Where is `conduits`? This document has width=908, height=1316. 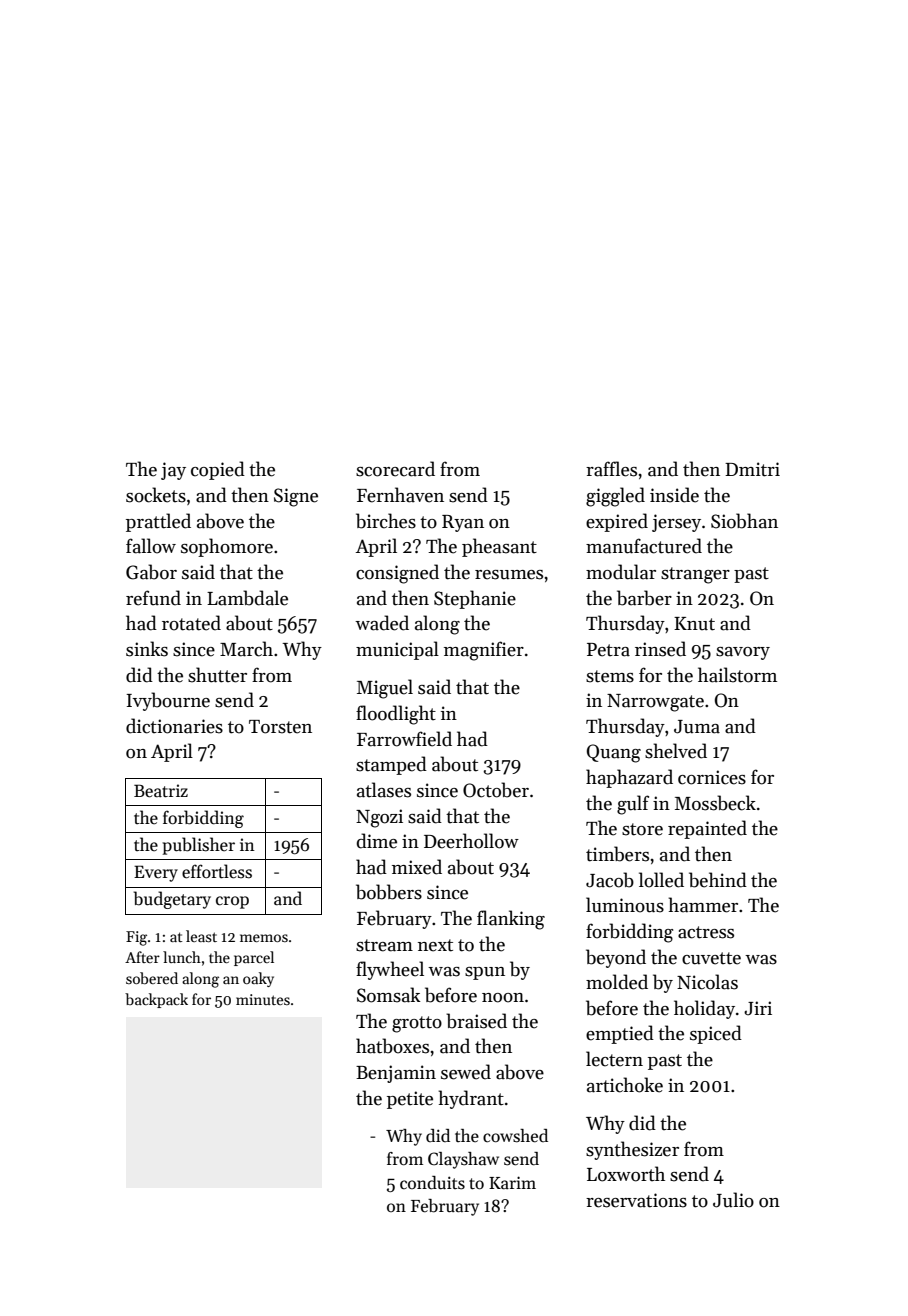 conduits is located at coordinates (432, 1183).
